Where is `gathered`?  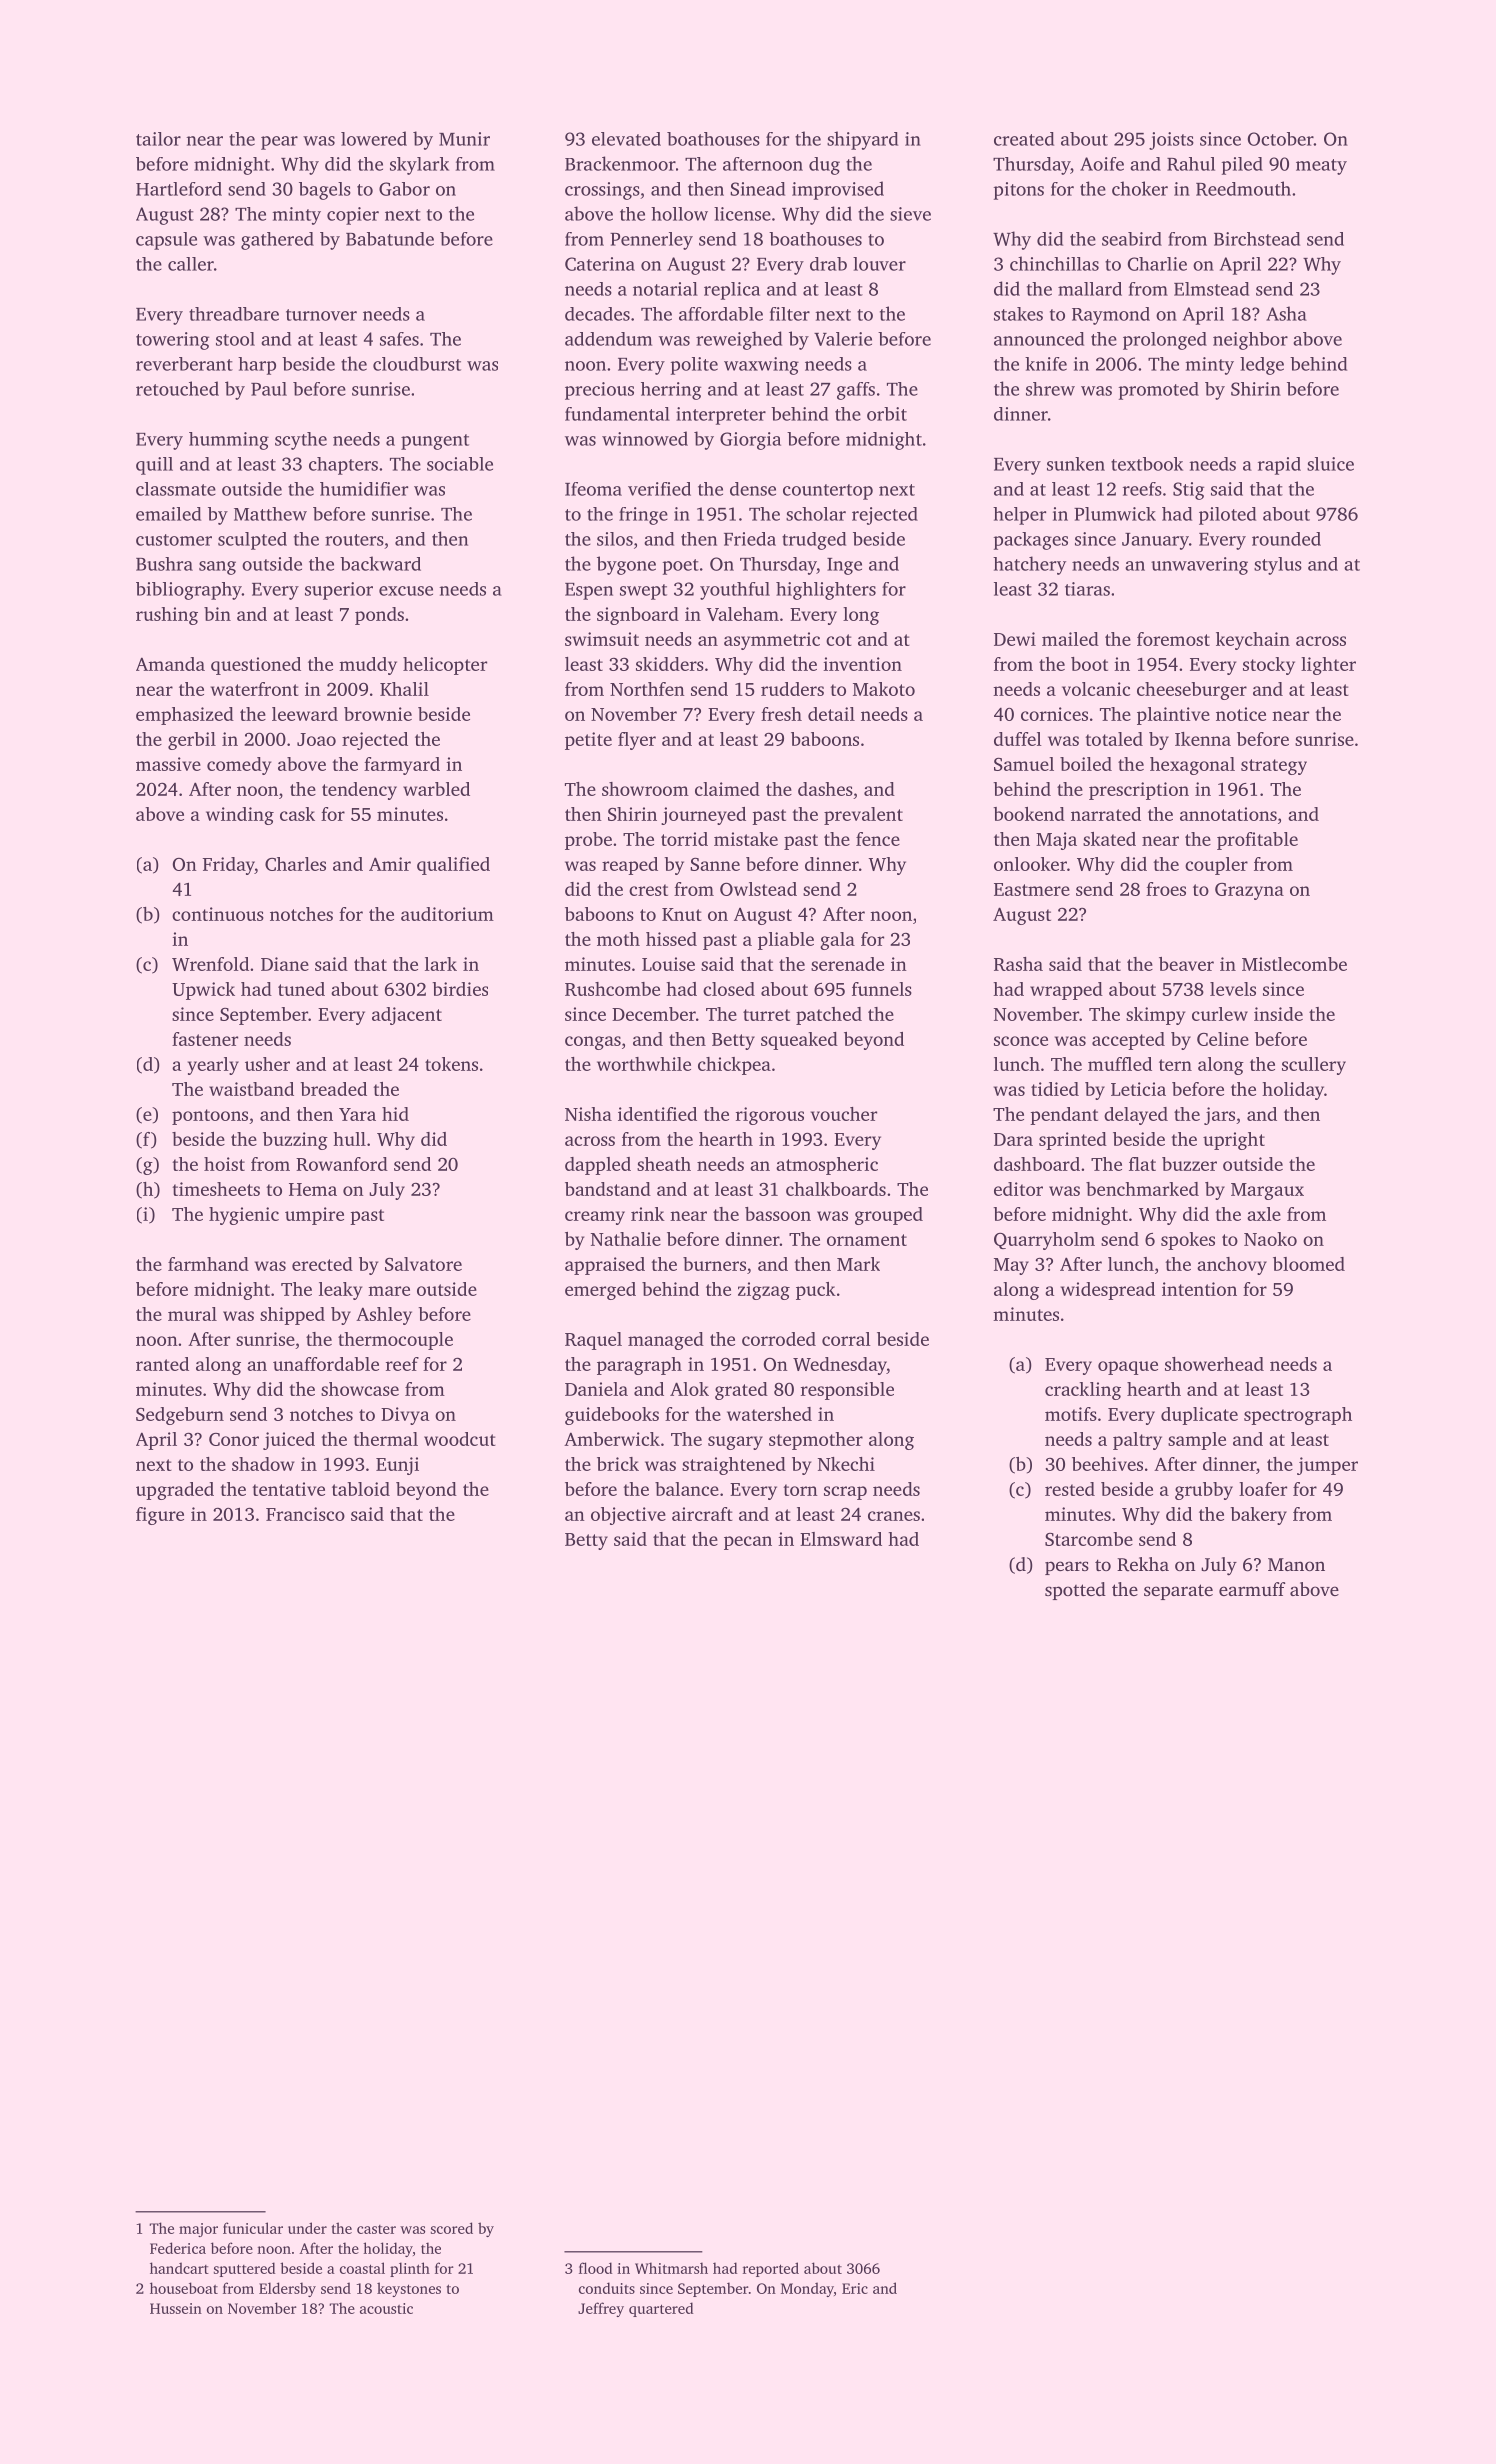
gathered is located at coordinates (277, 241).
